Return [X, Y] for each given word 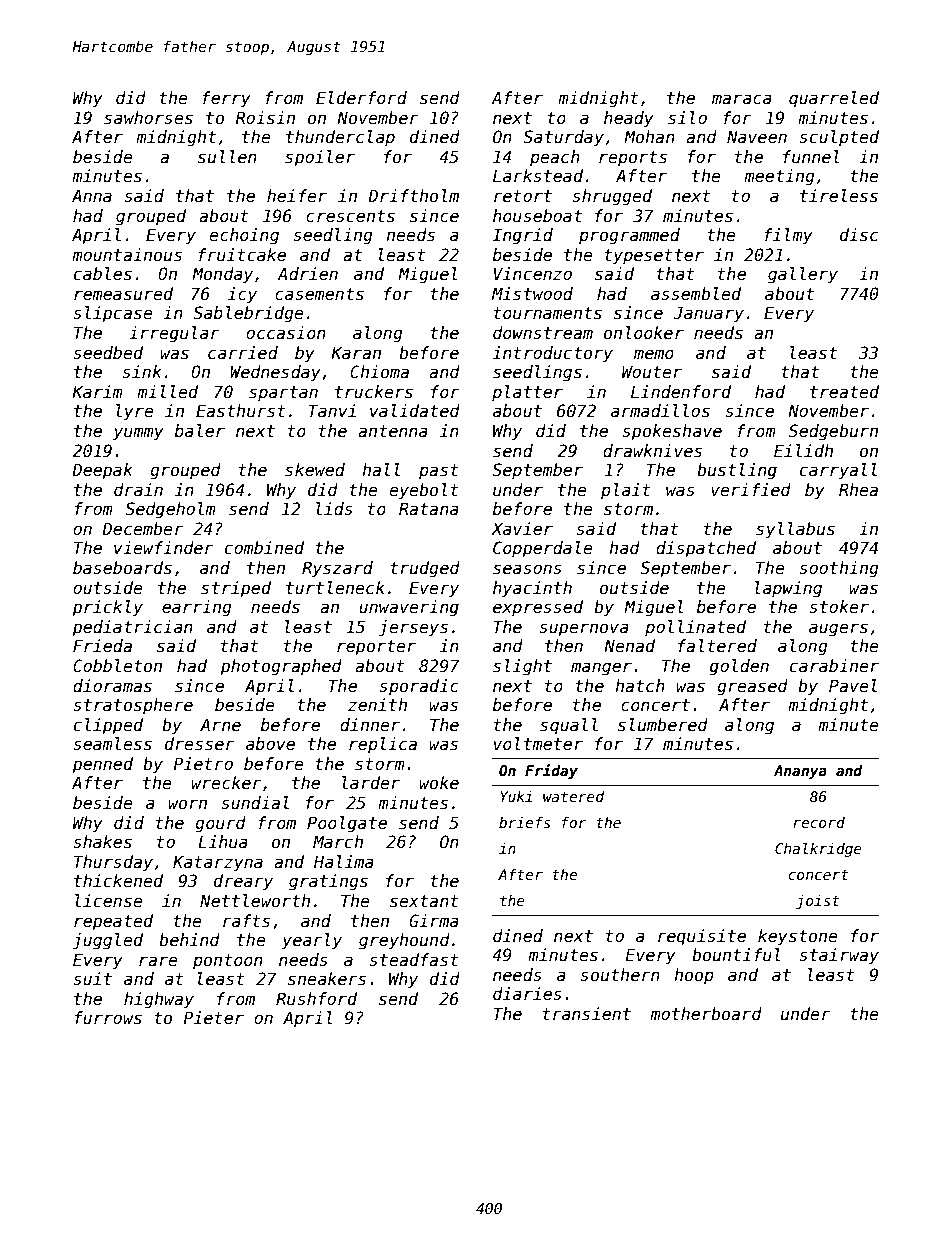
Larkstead [538, 176]
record [819, 822]
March [338, 842]
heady [629, 119]
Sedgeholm [170, 510]
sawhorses [148, 118]
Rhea [858, 490]
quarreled [834, 99]
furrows [108, 1018]
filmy [788, 236]
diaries [527, 994]
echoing [244, 236]
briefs [525, 822]
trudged [425, 569]
